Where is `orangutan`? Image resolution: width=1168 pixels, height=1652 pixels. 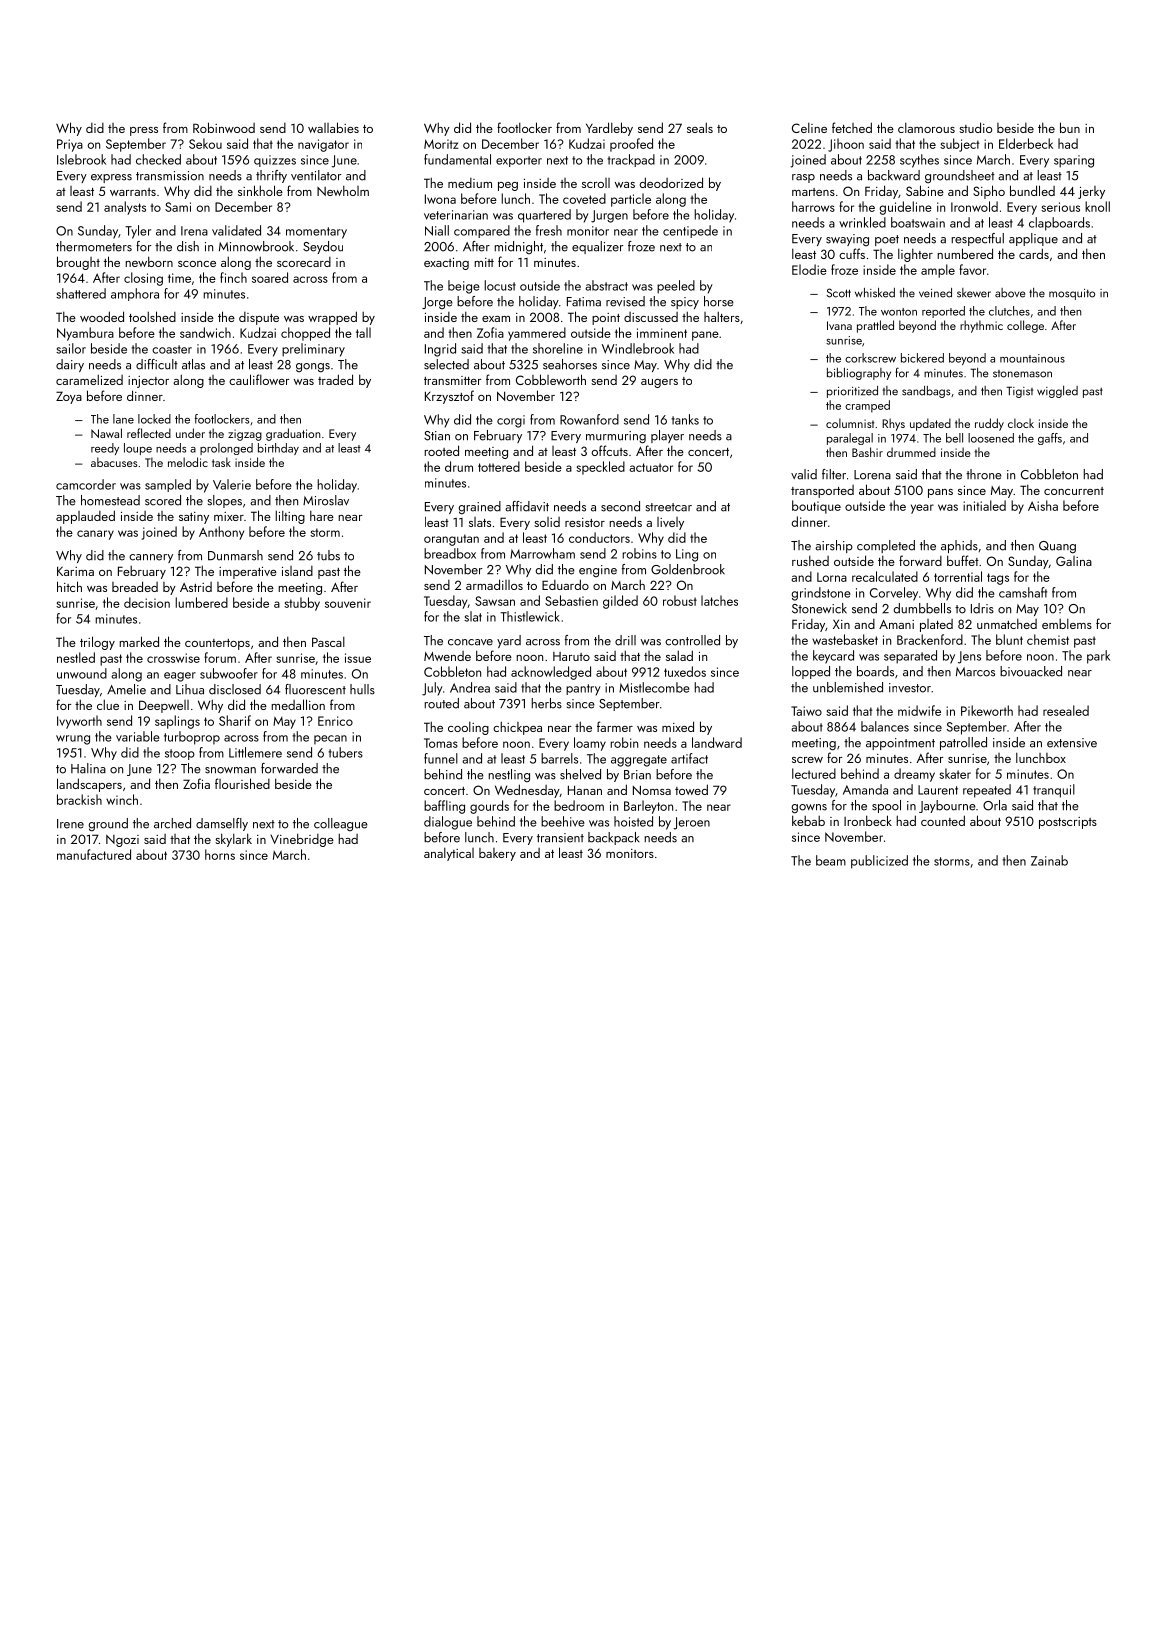 orangutan is located at coordinates (451, 540).
